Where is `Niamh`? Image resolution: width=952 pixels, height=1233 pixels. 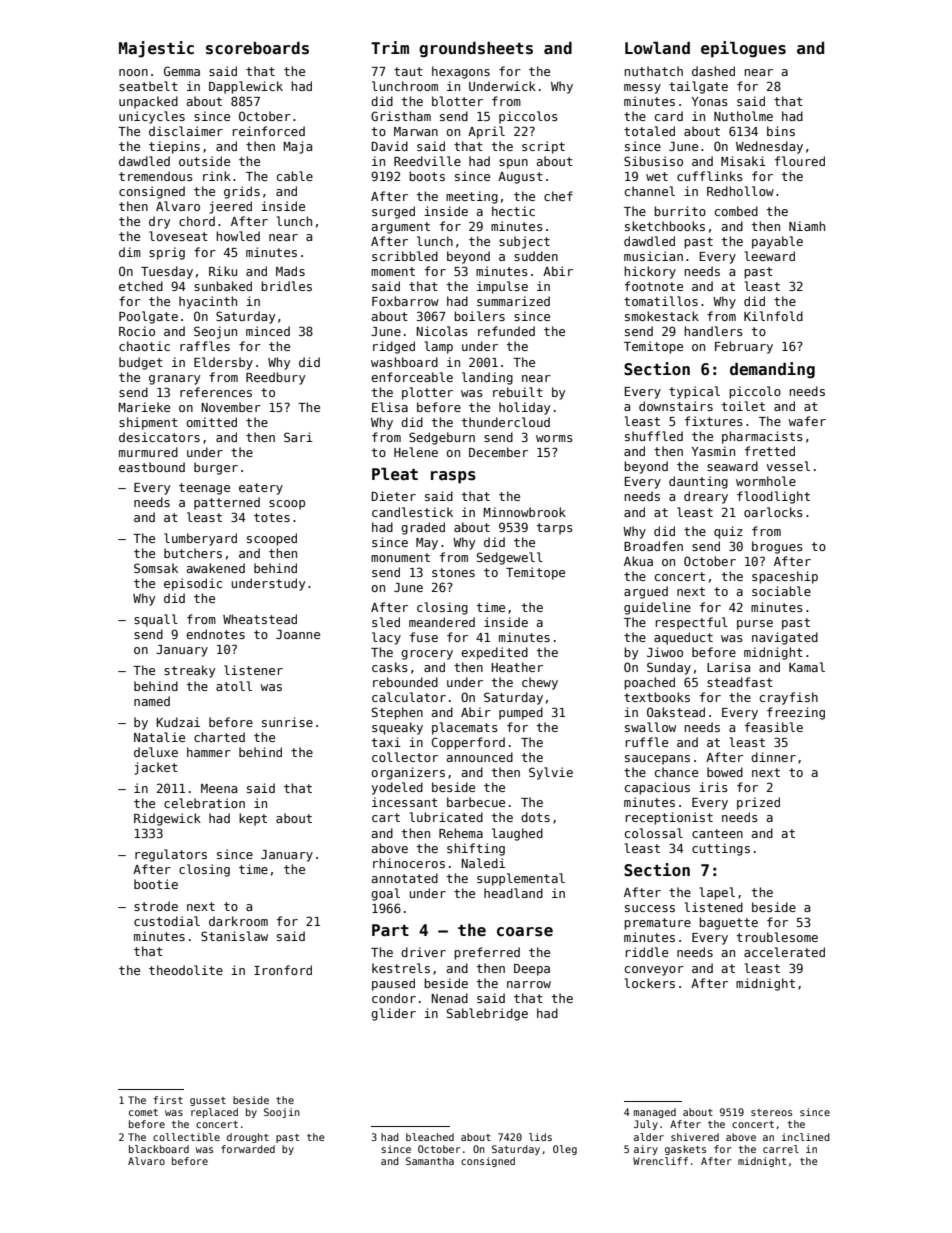 Niamh is located at coordinates (807, 226).
